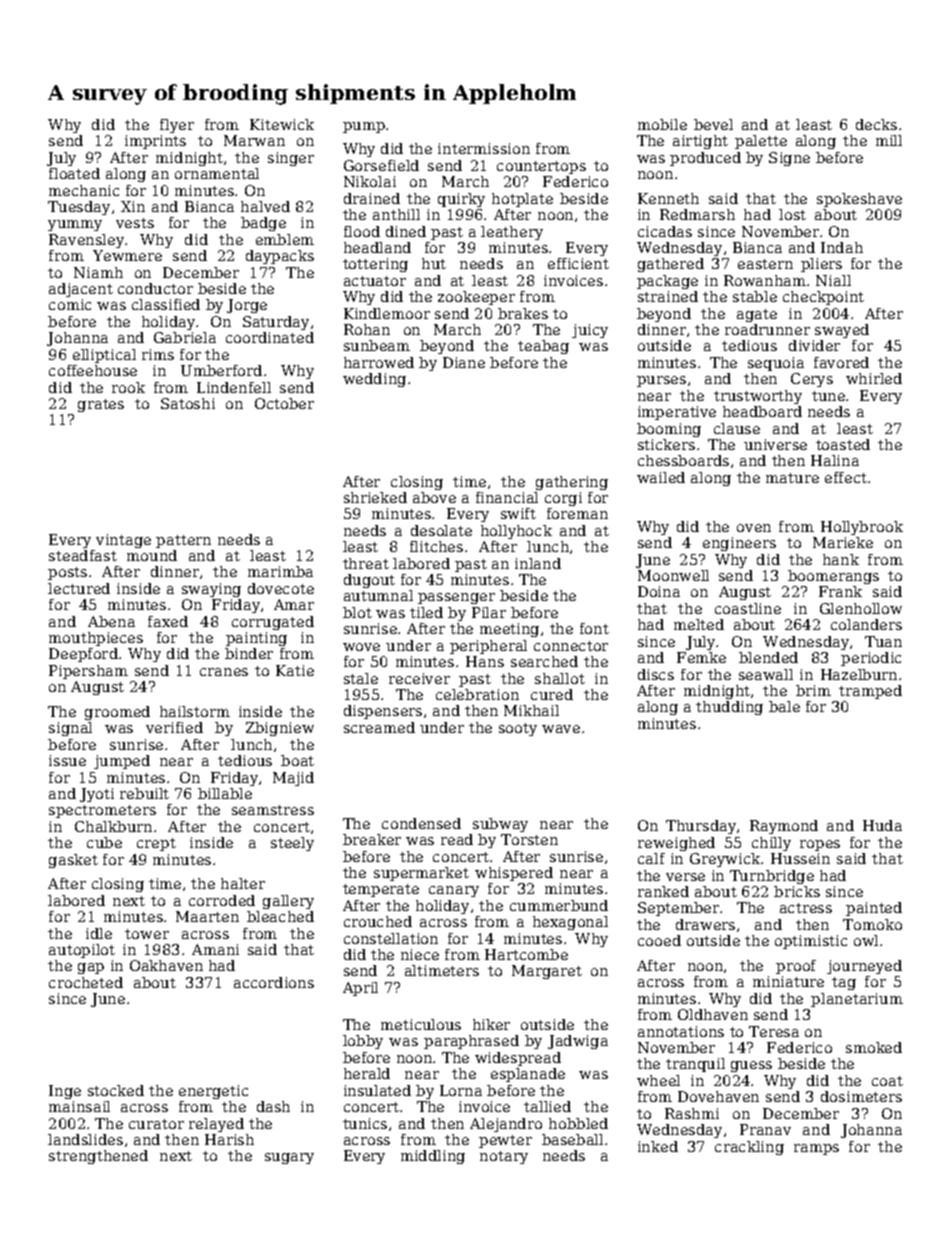  I want to click on crocheted, so click(86, 982).
